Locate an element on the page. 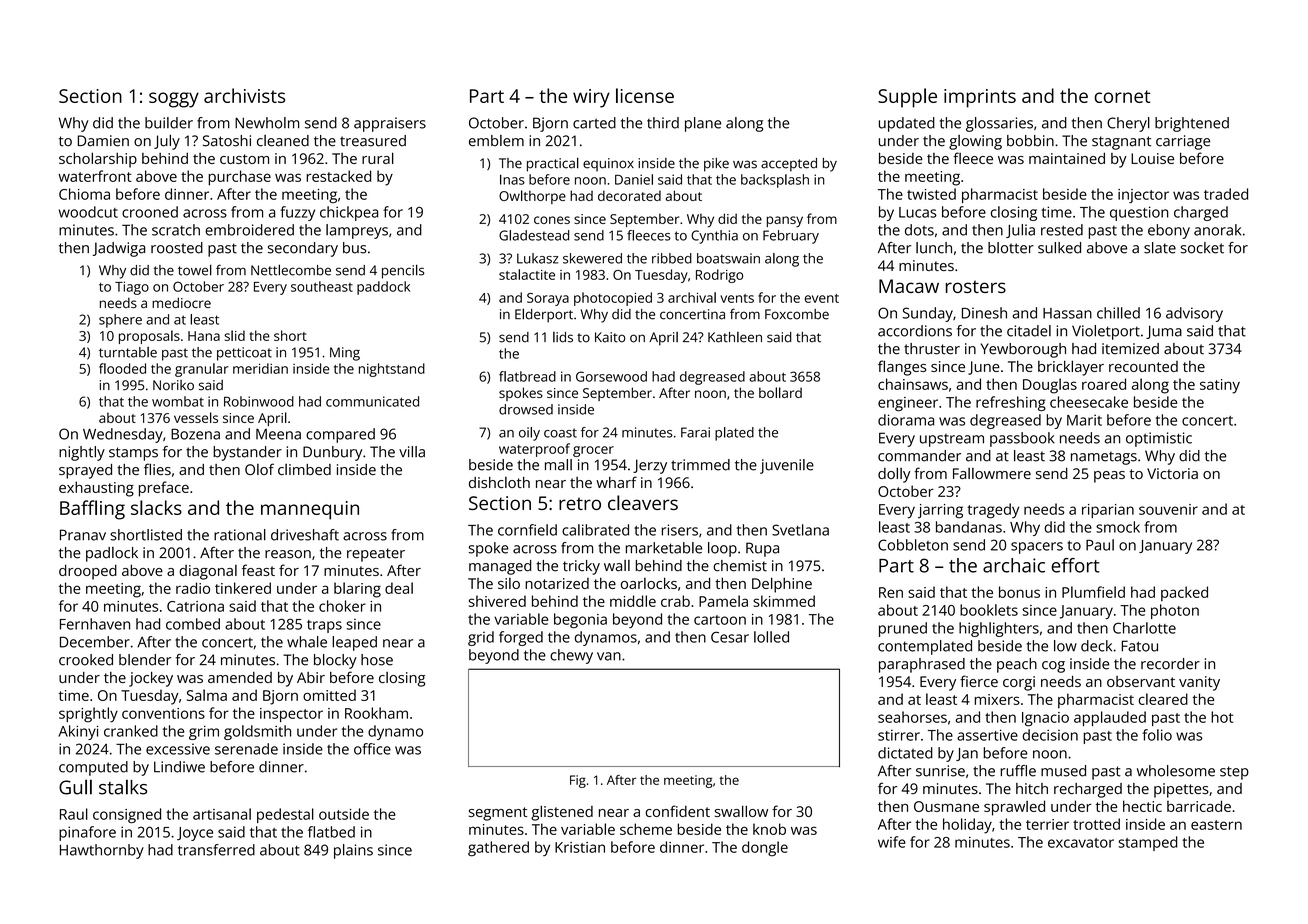 This image has width=1308, height=924. mediocre is located at coordinates (181, 302).
